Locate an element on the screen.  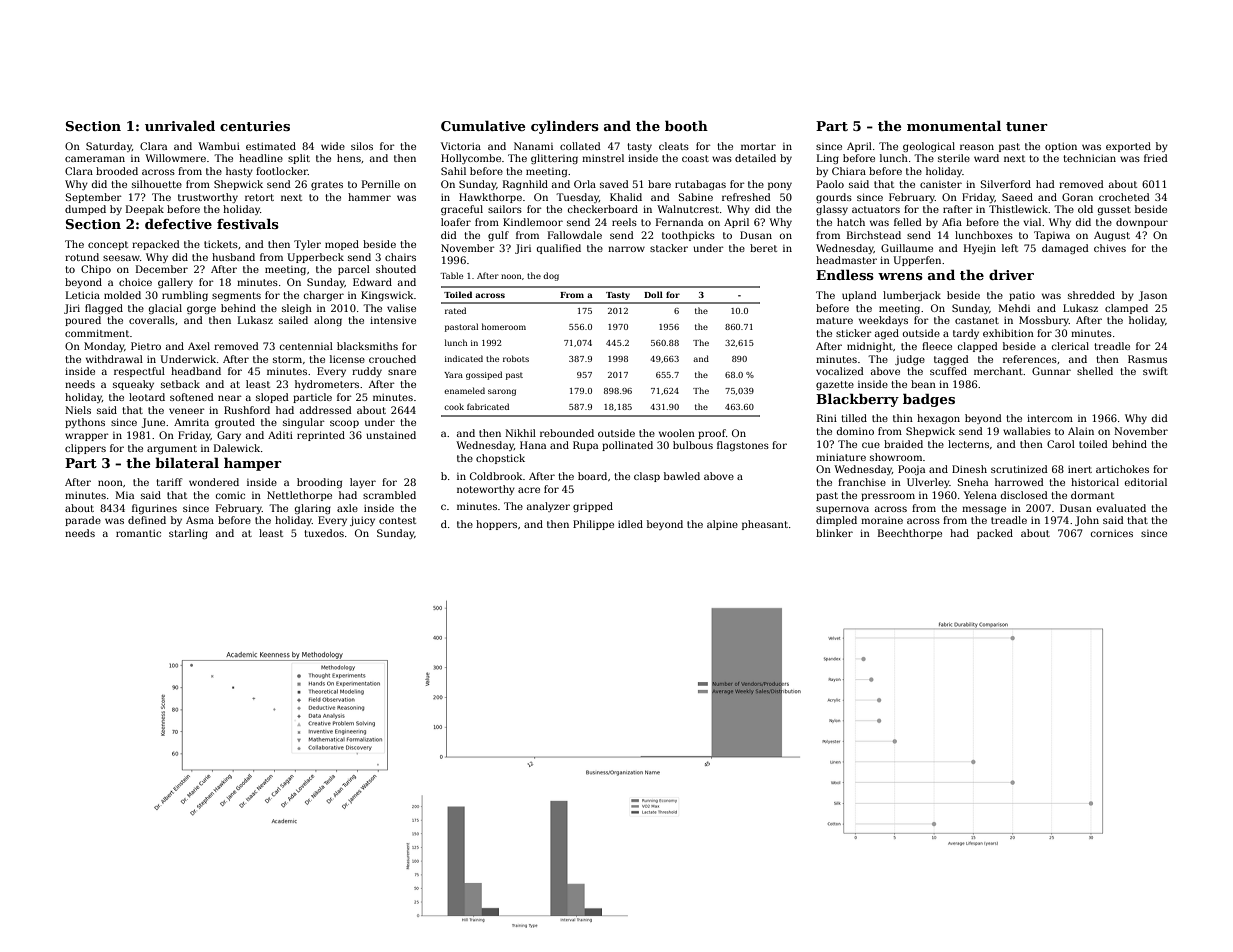
crocheted is located at coordinates (1124, 197).
